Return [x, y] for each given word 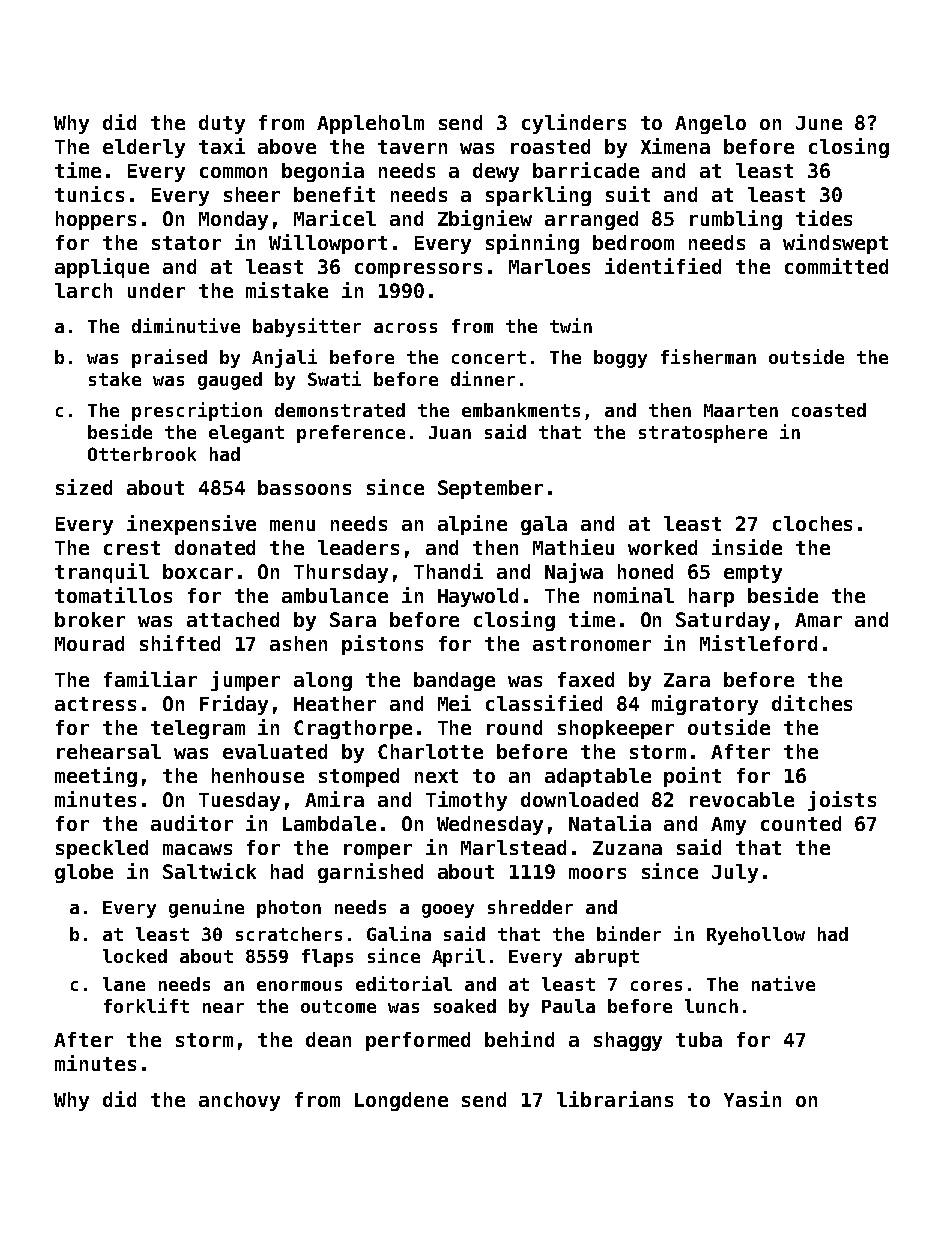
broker [90, 619]
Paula [568, 1006]
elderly [144, 148]
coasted [829, 410]
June [819, 123]
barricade [586, 170]
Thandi [448, 571]
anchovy [239, 1101]
